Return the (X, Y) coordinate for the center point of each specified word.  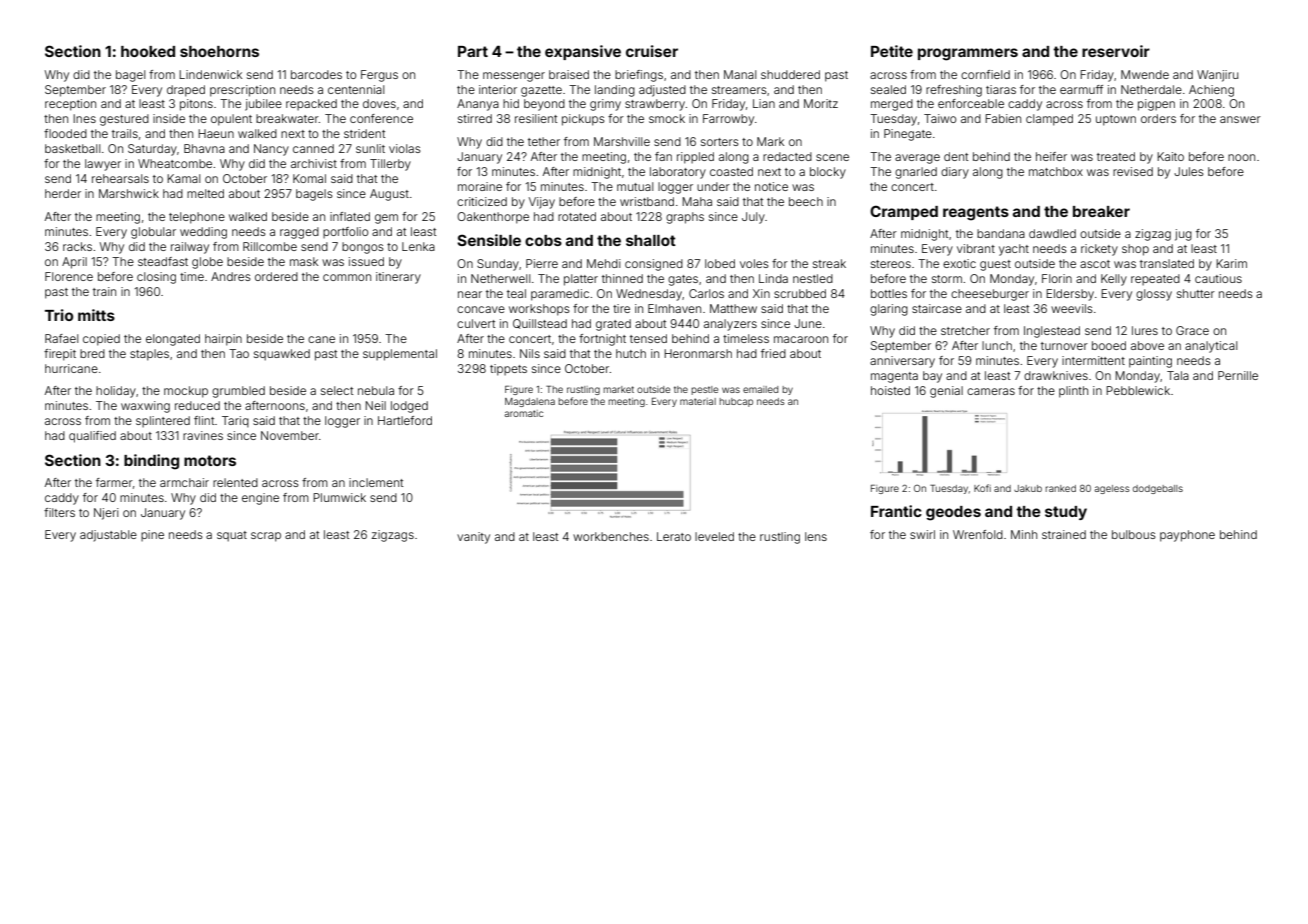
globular (153, 233)
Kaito (1170, 156)
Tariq (235, 422)
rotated (577, 216)
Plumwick (339, 497)
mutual (635, 186)
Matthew (733, 308)
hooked (148, 51)
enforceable (971, 103)
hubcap (736, 402)
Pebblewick (1138, 390)
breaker (1101, 211)
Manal (740, 74)
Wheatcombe (175, 163)
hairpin (223, 340)
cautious (1218, 278)
